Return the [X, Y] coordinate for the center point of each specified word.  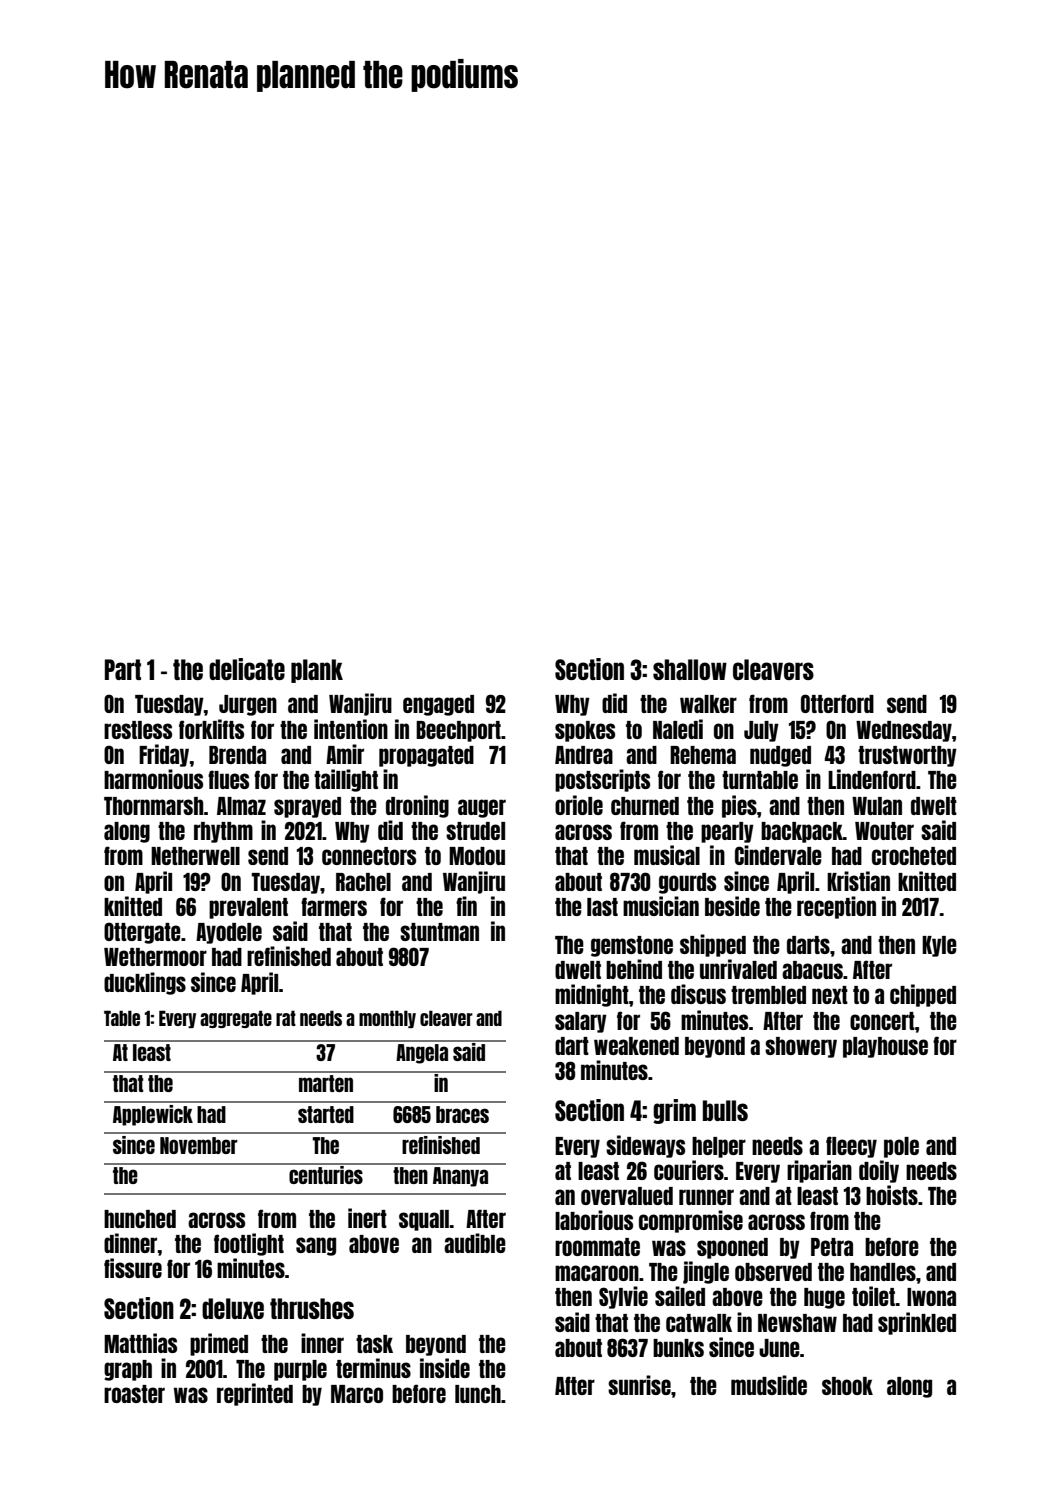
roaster [134, 1394]
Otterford [837, 703]
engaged [438, 705]
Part [123, 669]
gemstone [632, 946]
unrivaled [738, 969]
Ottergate [142, 933]
